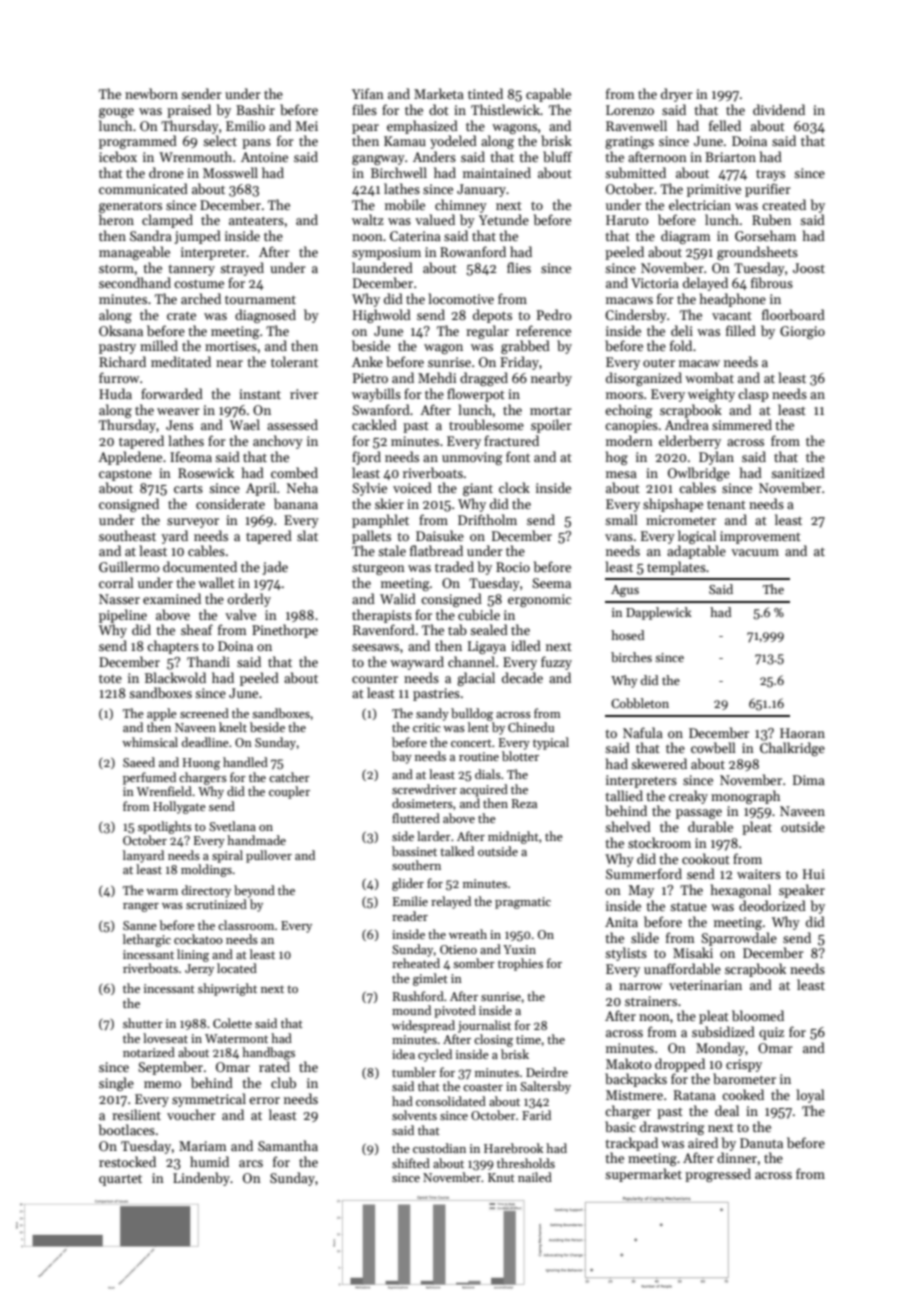 The width and height of the screenshot is (924, 1308). What do you see at coordinates (548, 95) in the screenshot?
I see `capable` at bounding box center [548, 95].
